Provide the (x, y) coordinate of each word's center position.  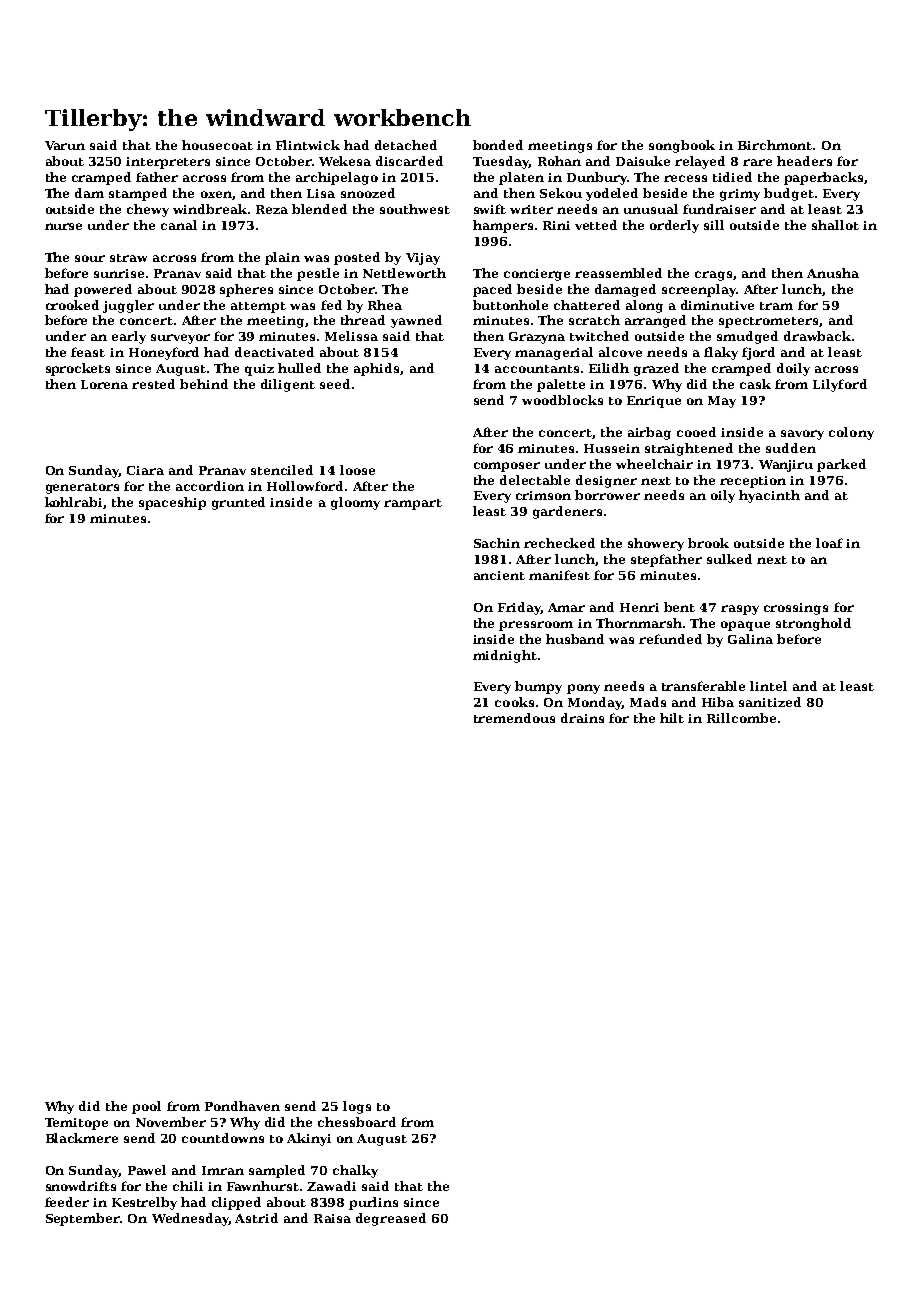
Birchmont (775, 145)
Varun (65, 145)
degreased (391, 1219)
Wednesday (190, 1219)
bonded (498, 145)
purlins (373, 1203)
